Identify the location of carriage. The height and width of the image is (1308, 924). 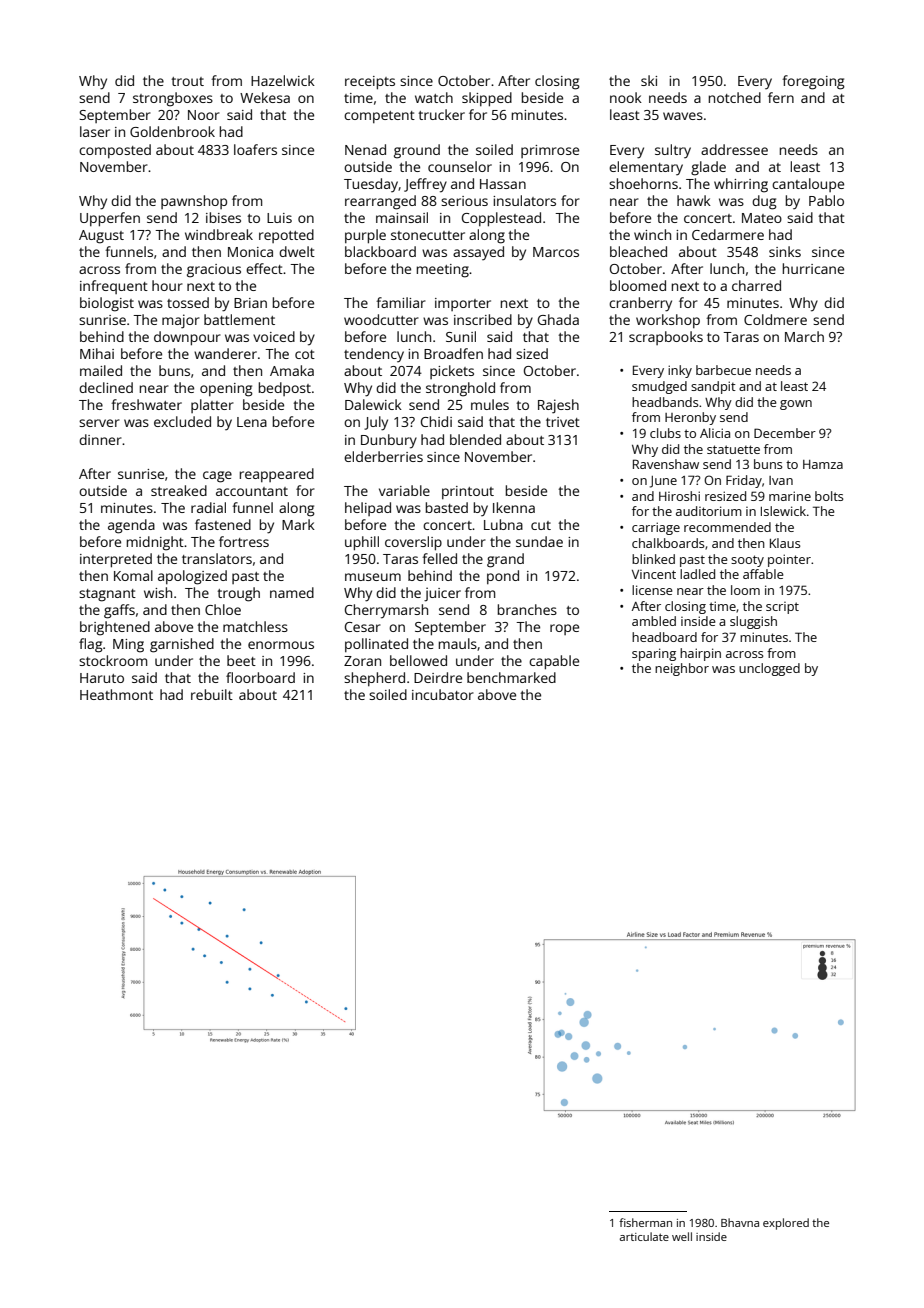
(656, 528).
